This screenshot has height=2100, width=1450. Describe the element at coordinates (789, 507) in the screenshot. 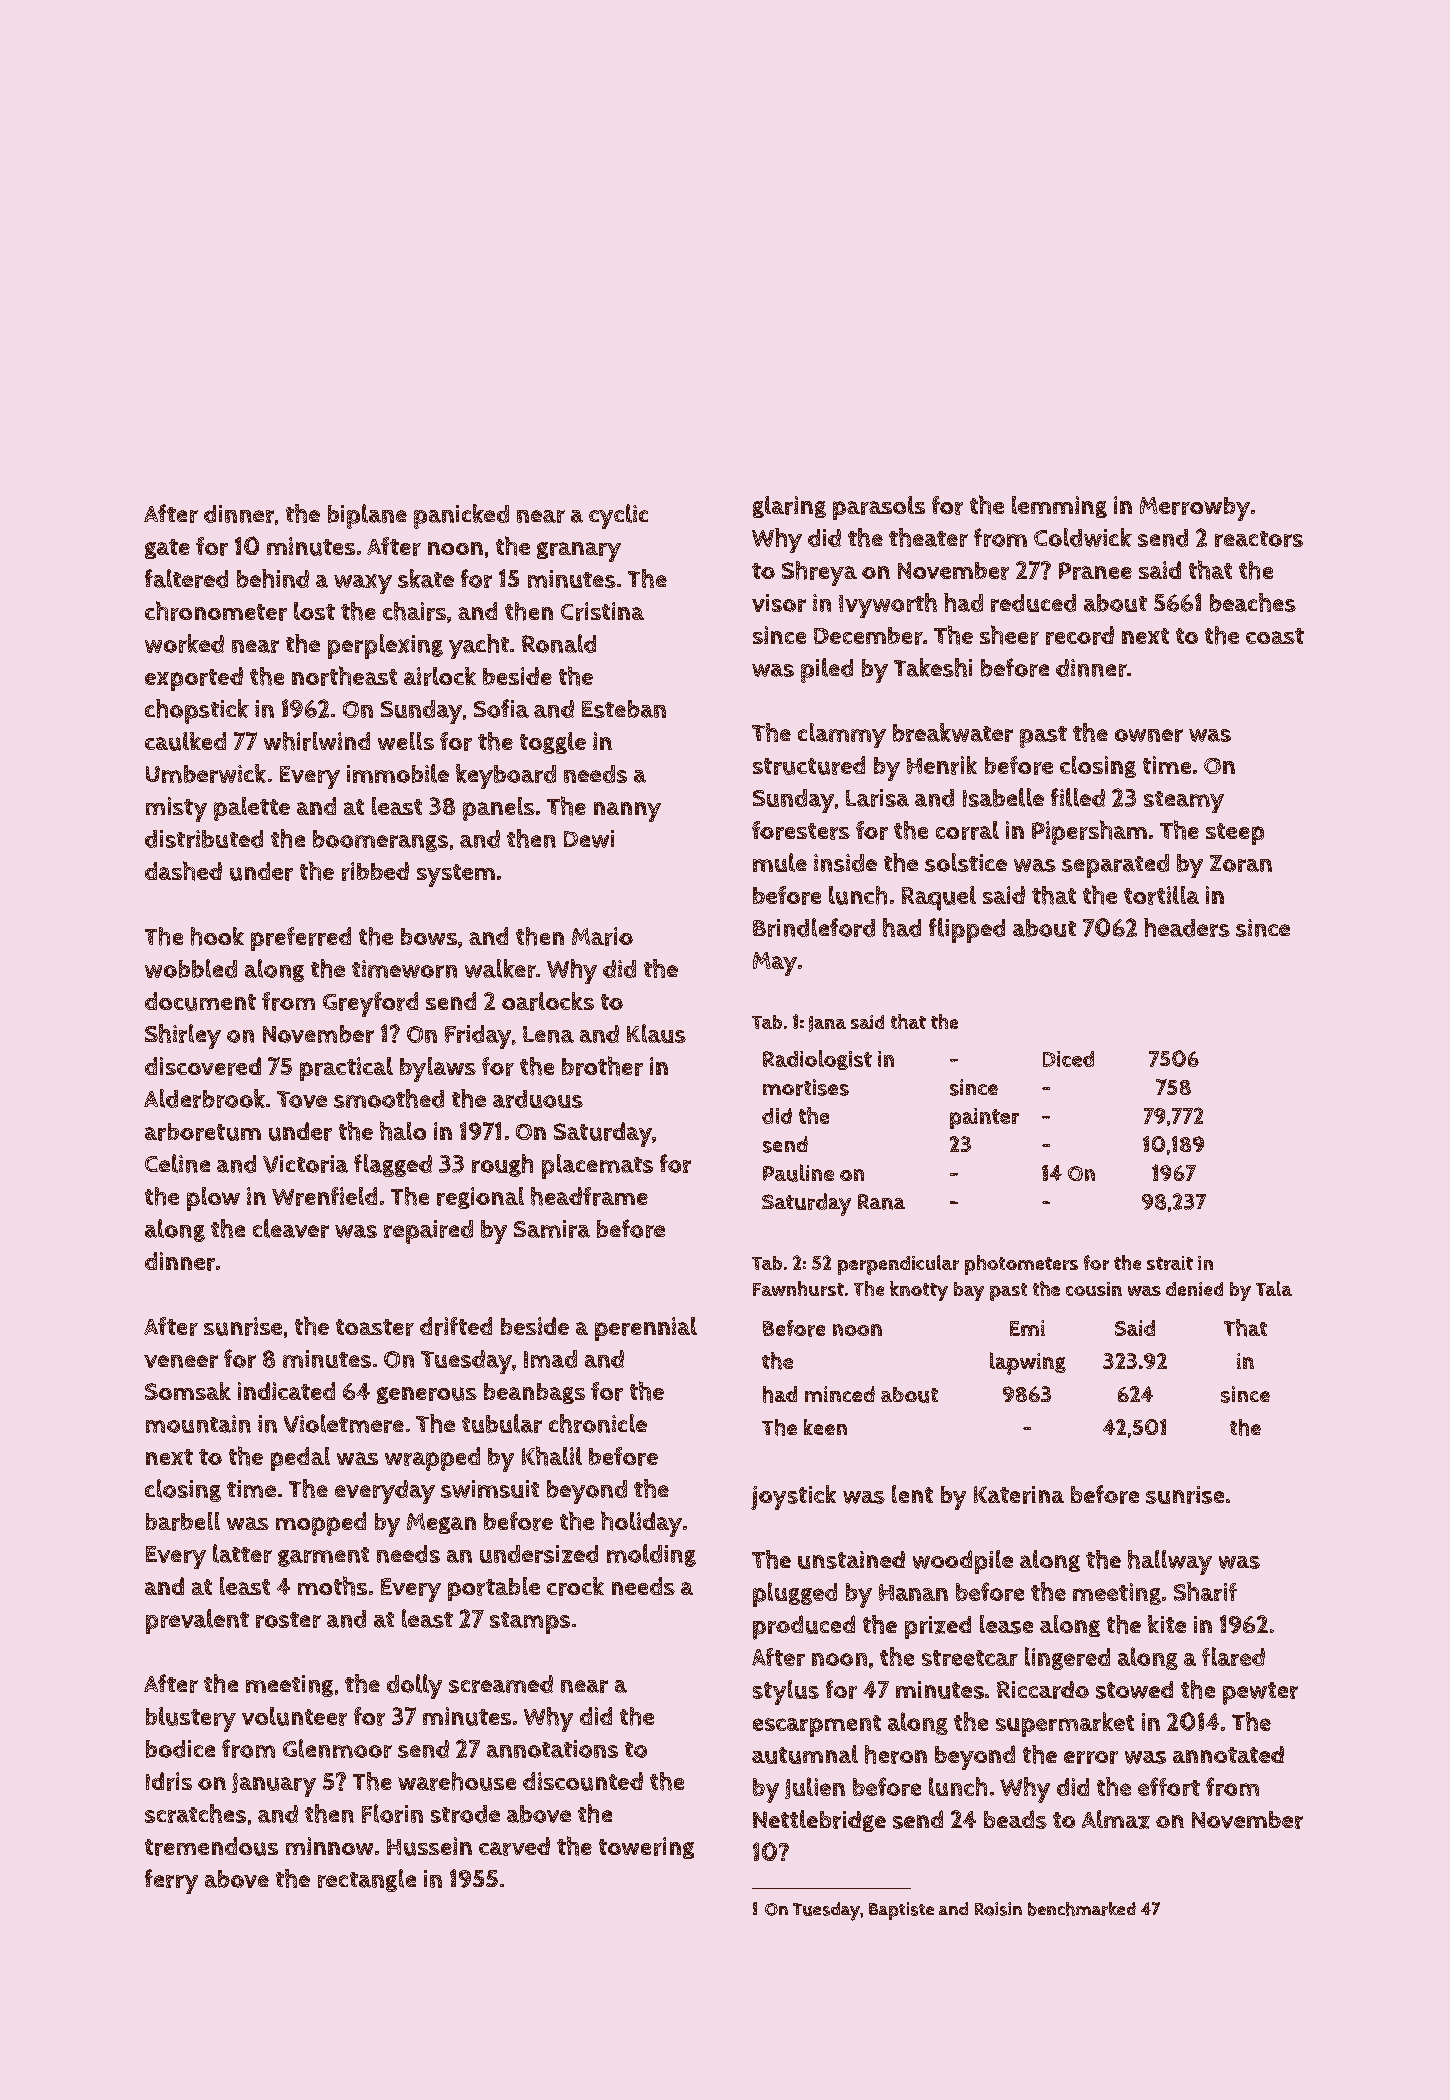

I see `glaring` at that location.
